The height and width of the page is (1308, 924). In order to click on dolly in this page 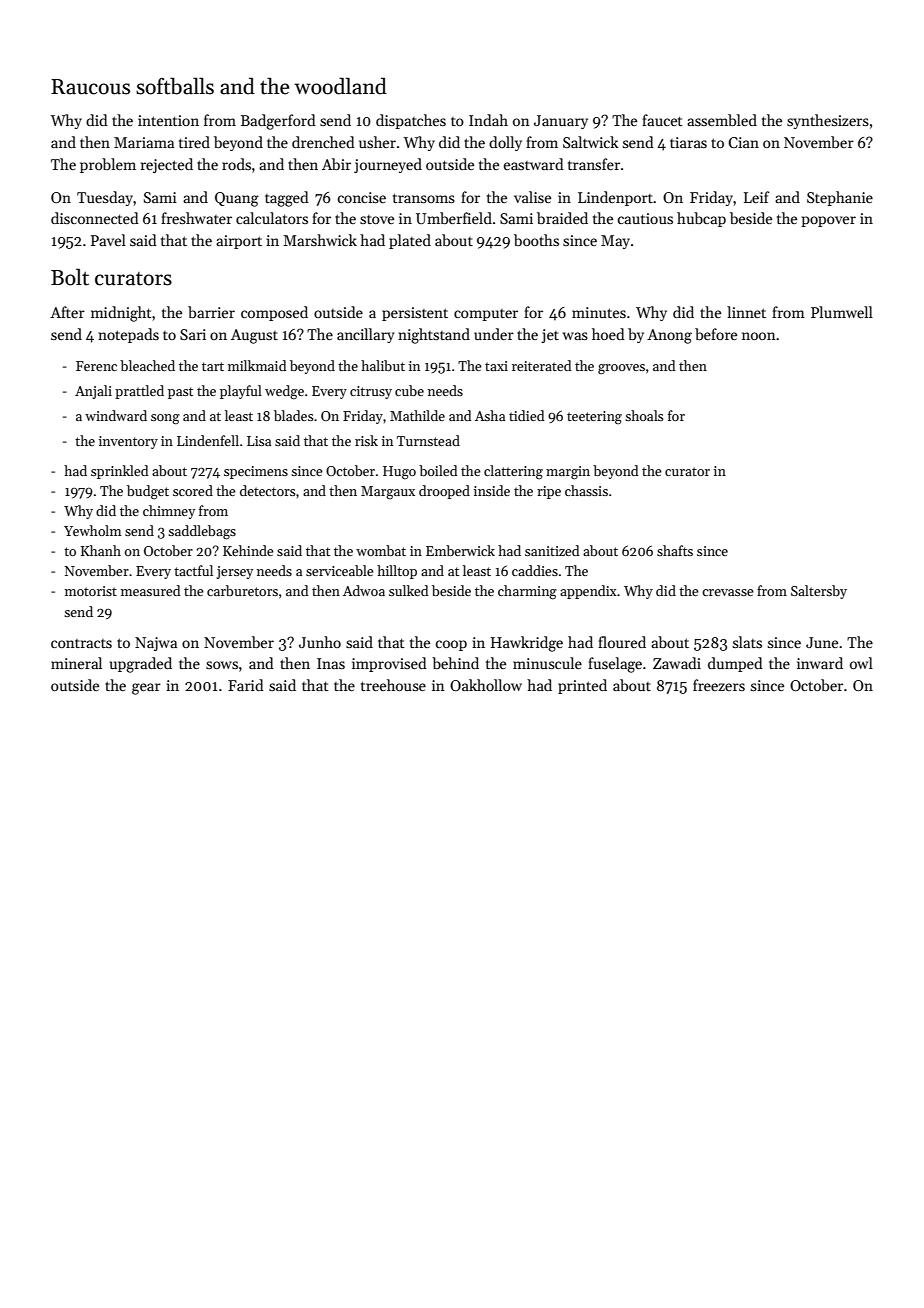, I will do `click(505, 143)`.
